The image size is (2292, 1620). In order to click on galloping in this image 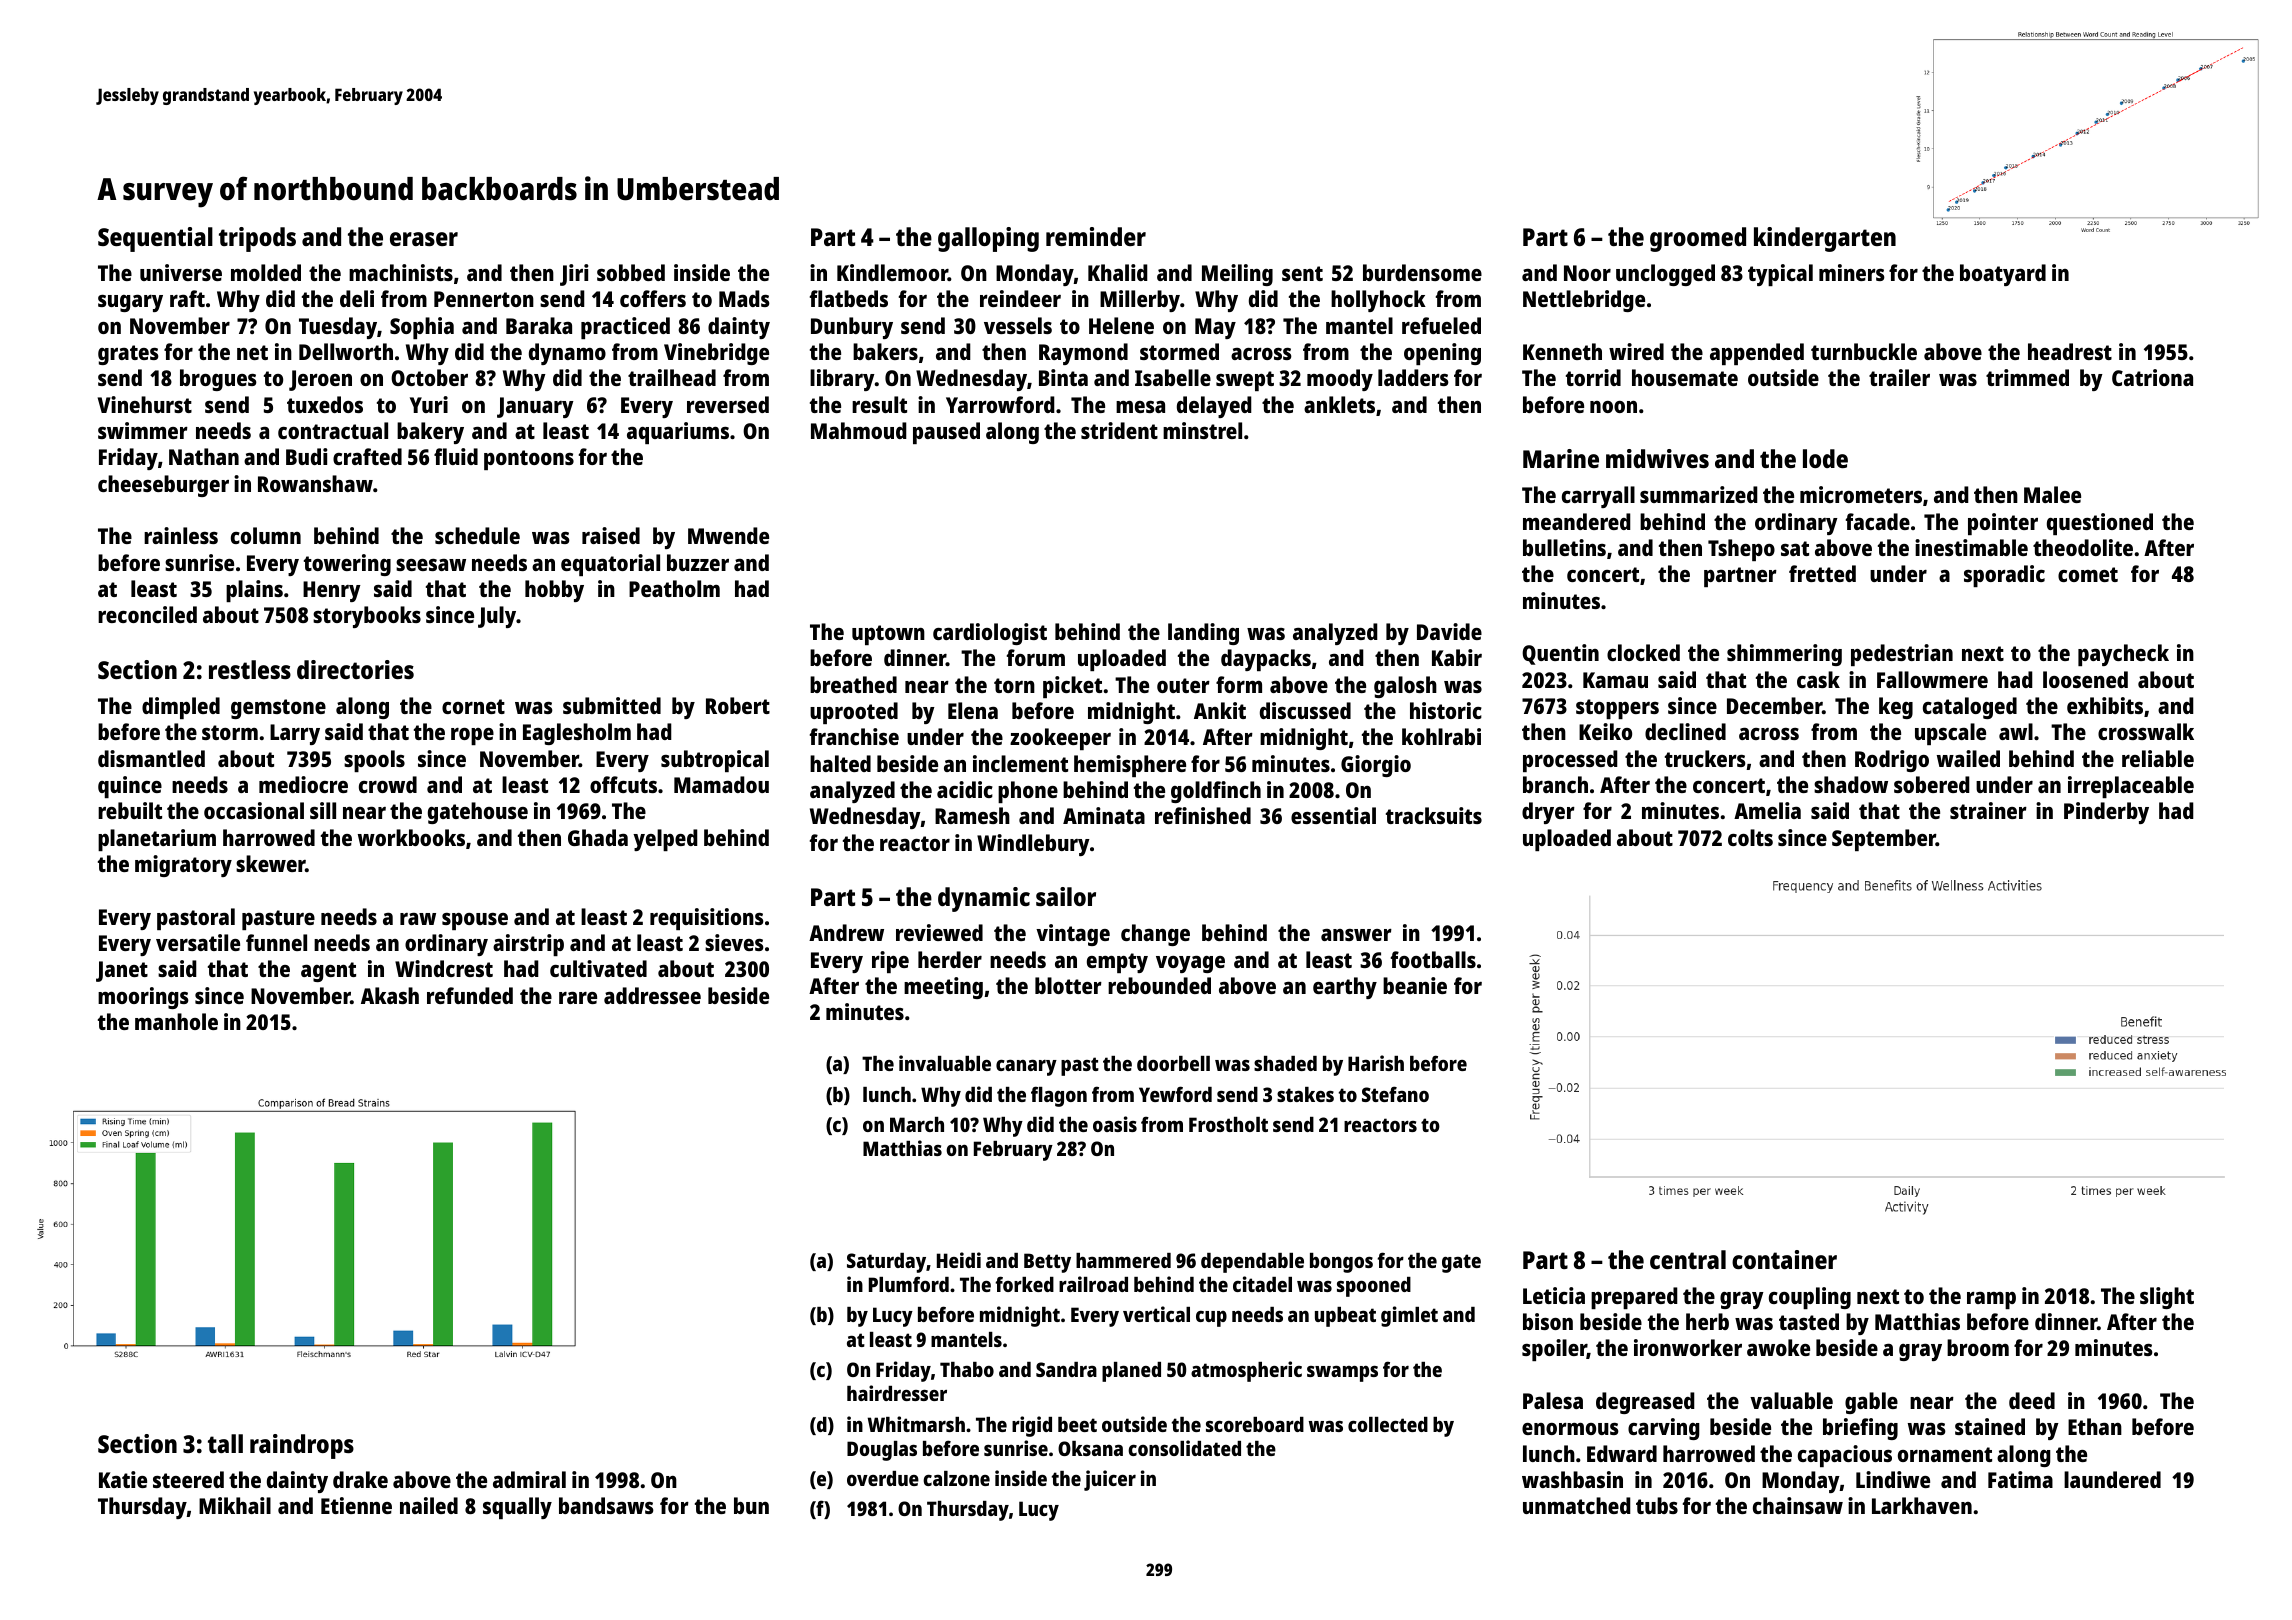, I will do `click(988, 239)`.
